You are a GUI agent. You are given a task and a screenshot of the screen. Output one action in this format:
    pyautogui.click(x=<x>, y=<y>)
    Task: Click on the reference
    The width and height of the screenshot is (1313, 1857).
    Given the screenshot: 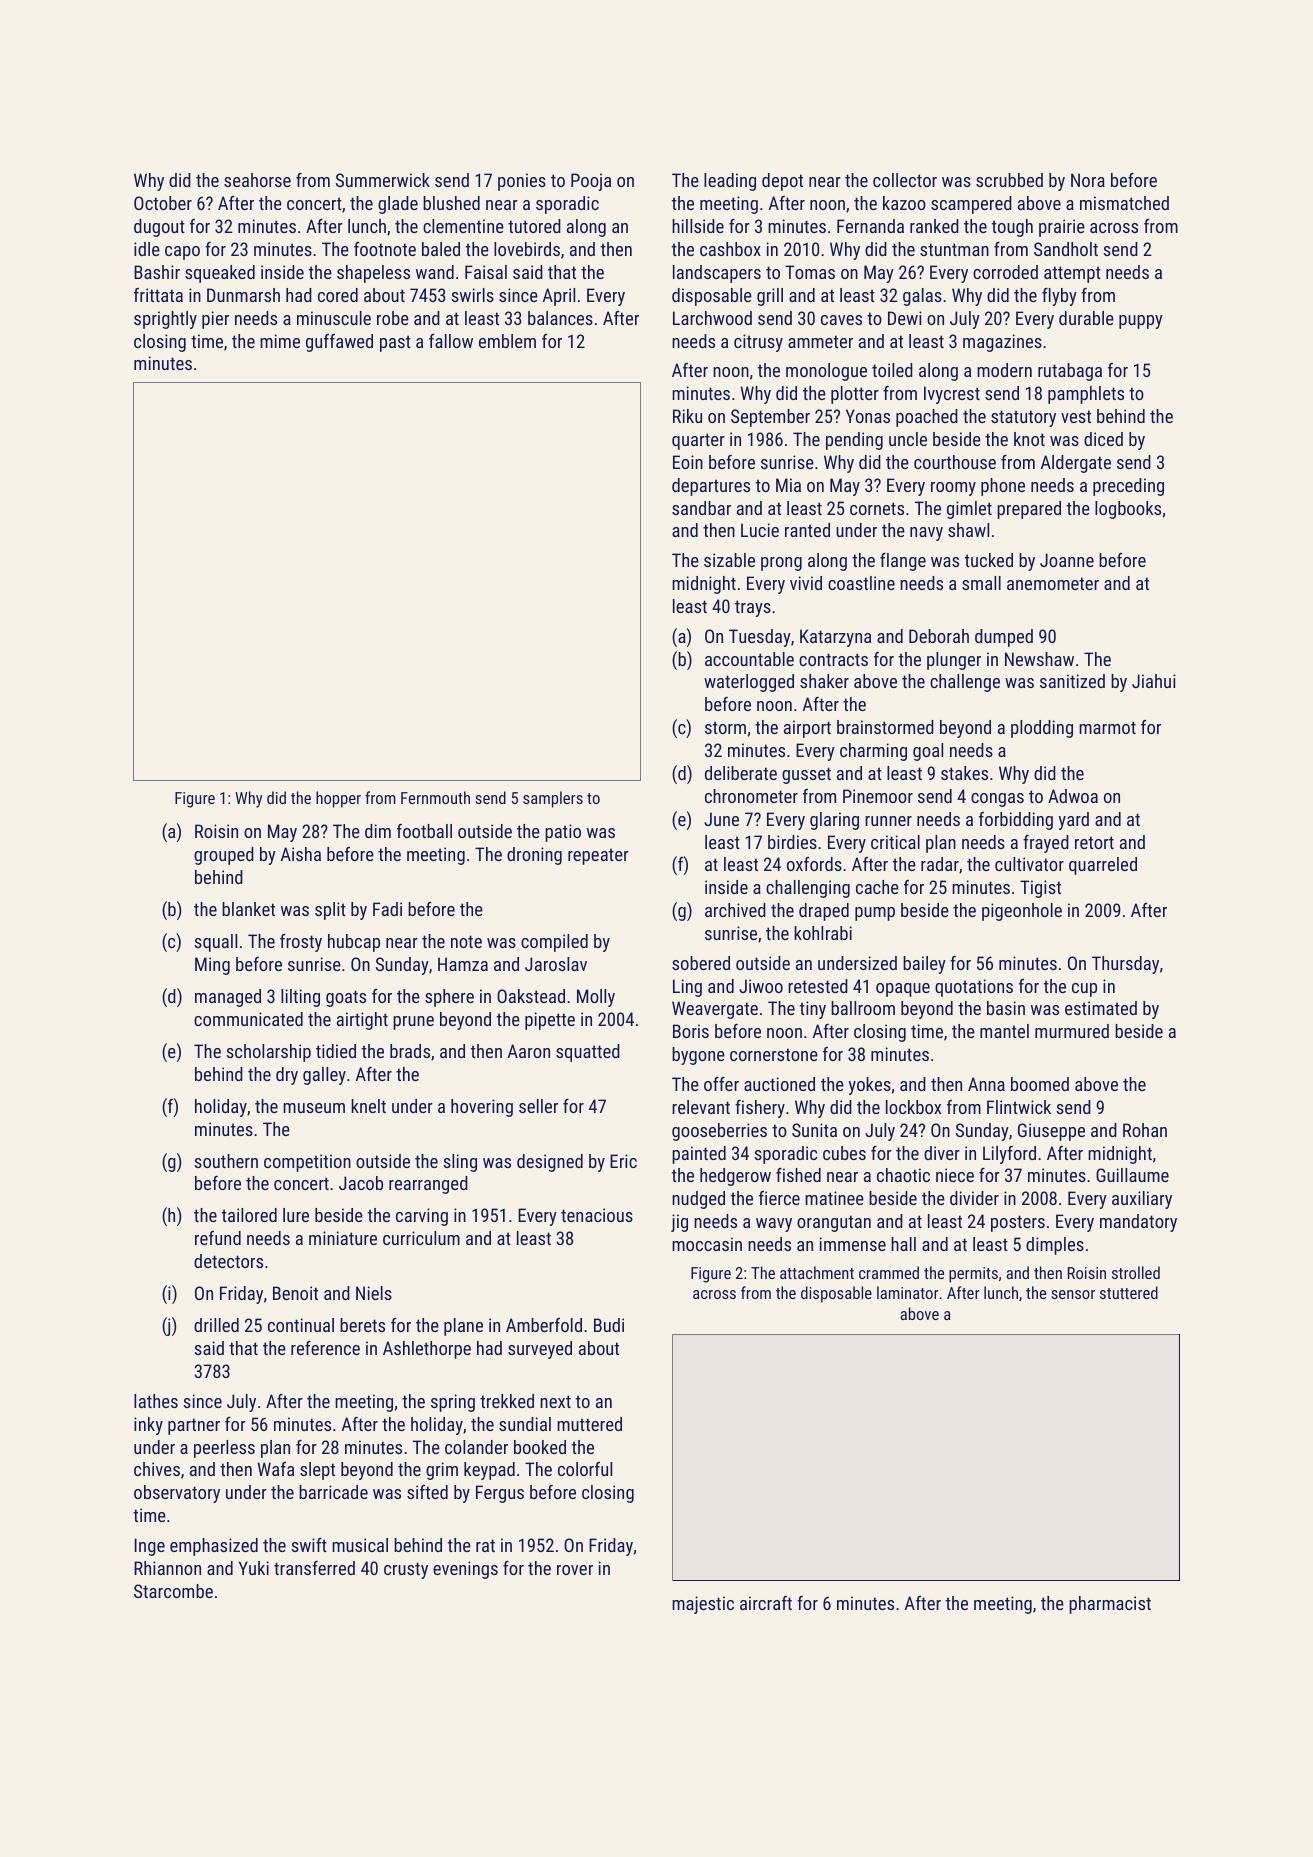 What is the action you would take?
    pyautogui.click(x=325, y=1348)
